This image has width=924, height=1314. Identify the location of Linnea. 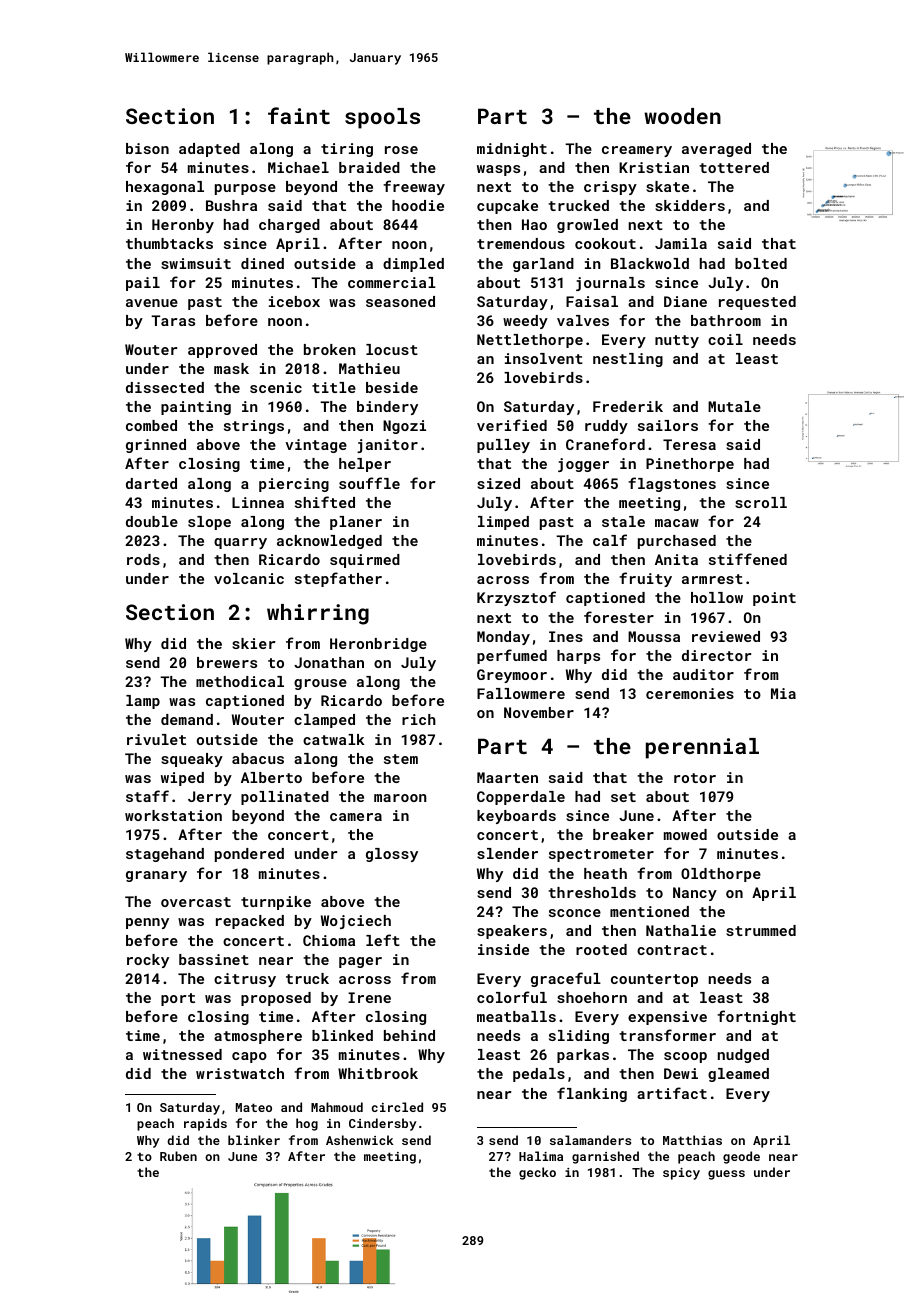
(258, 502).
